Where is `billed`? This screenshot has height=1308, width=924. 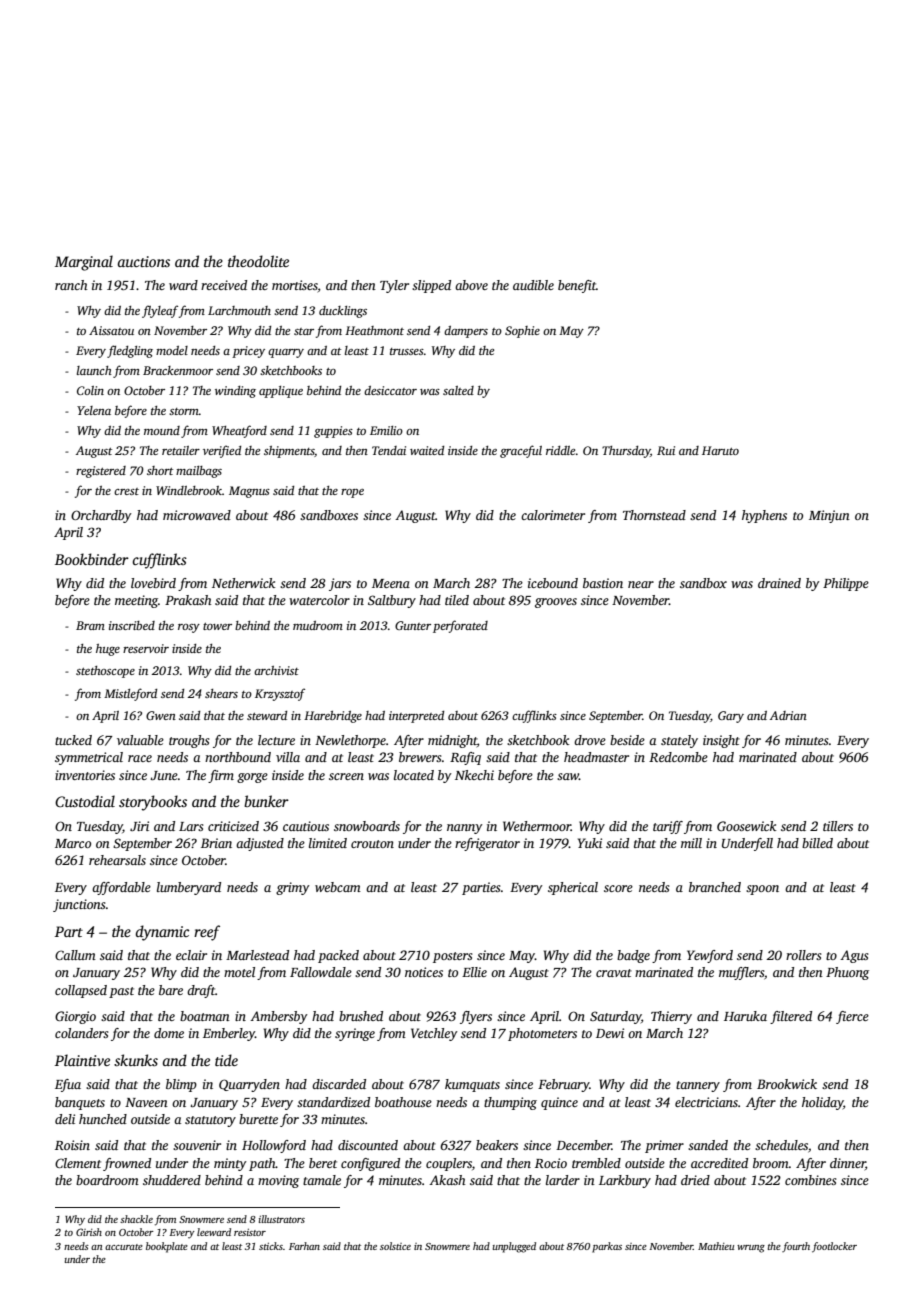 billed is located at coordinates (817, 843).
